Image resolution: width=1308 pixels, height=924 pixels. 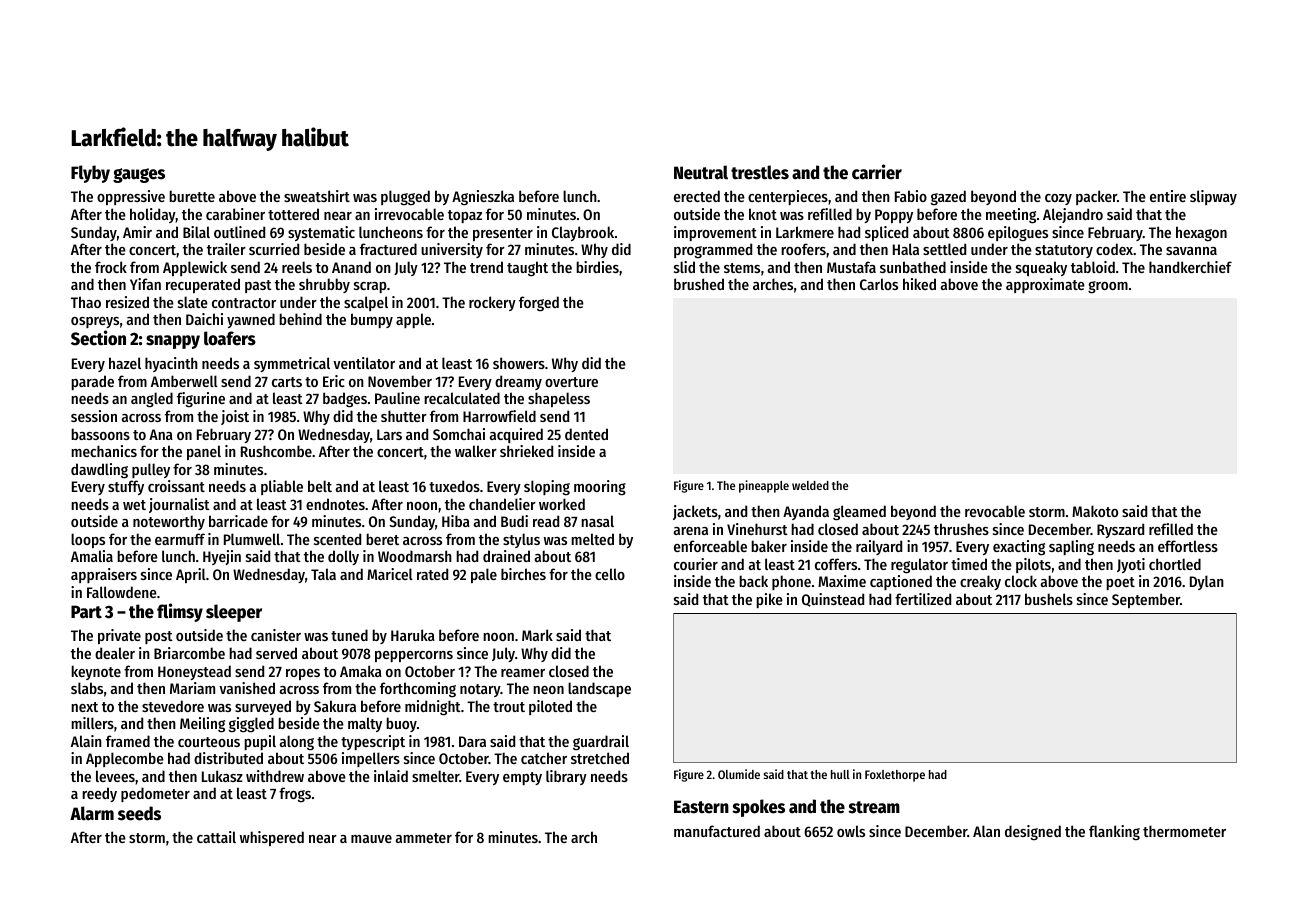 What do you see at coordinates (173, 342) in the page?
I see `snappy` at bounding box center [173, 342].
